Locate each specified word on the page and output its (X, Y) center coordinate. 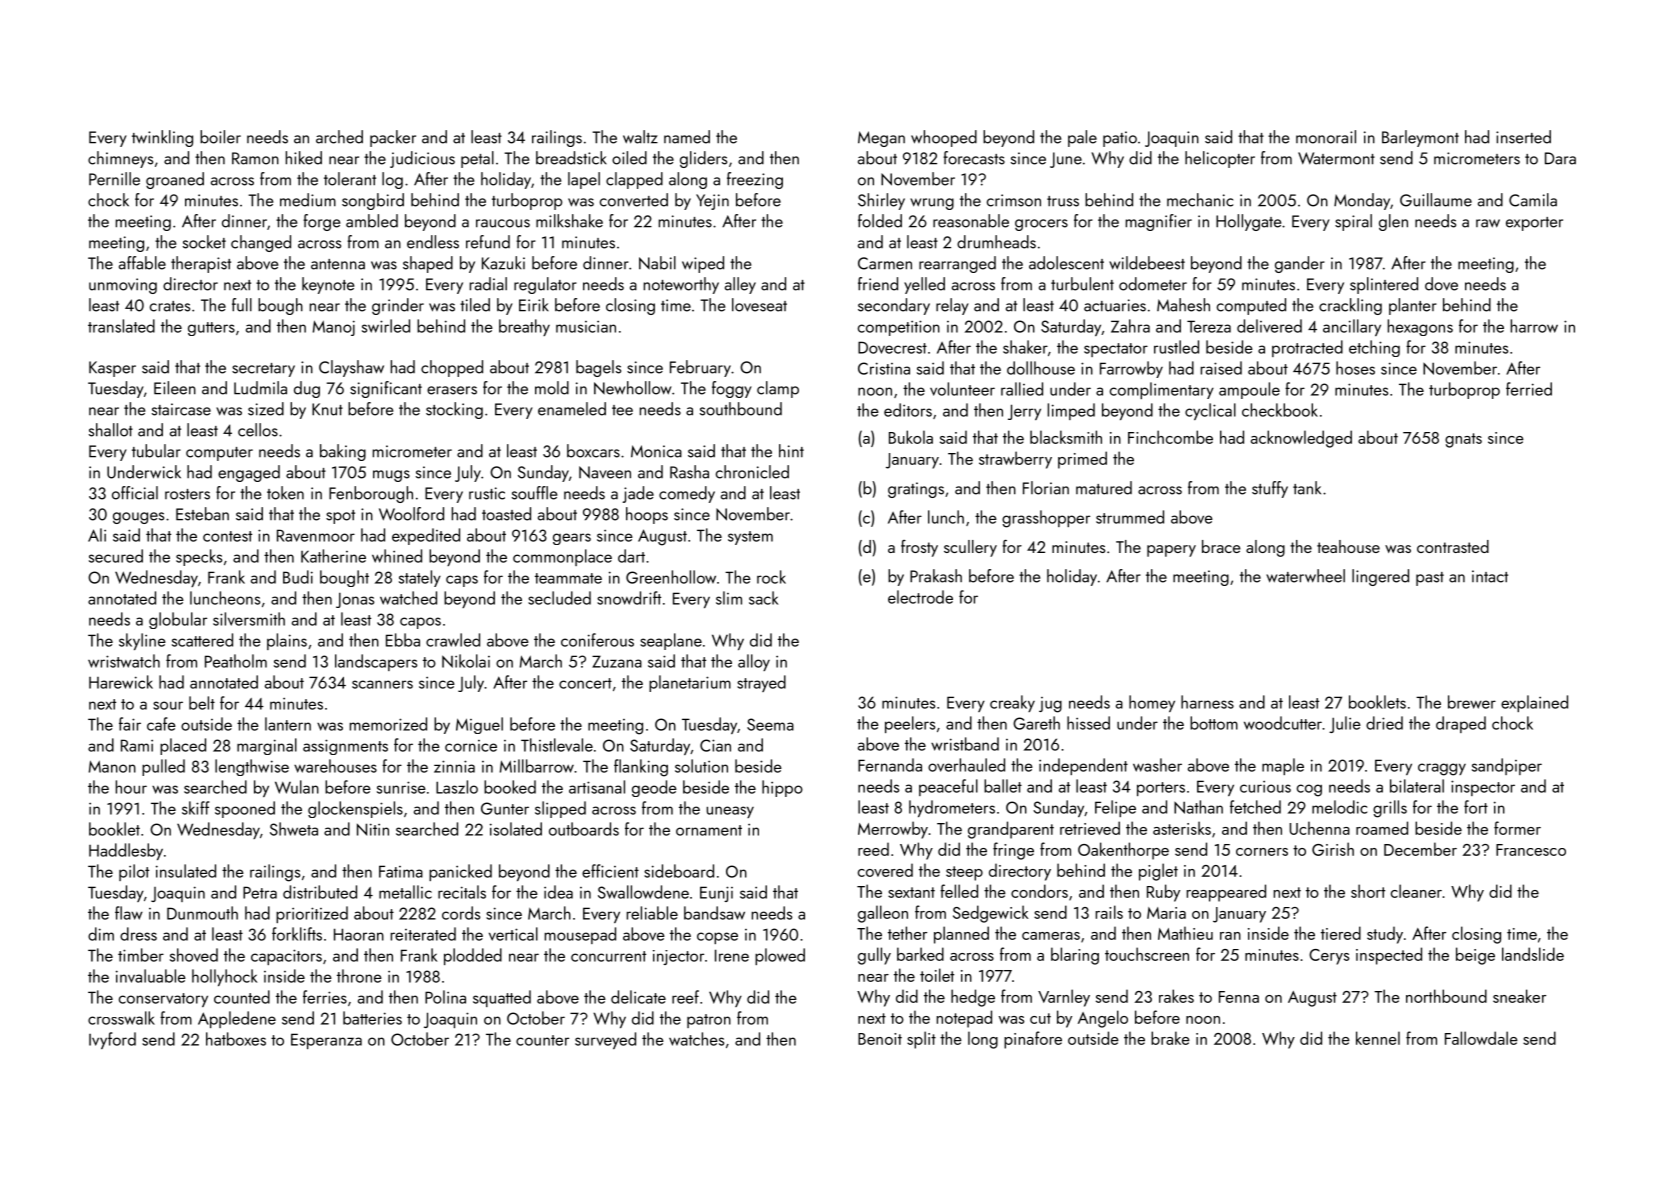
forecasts (974, 158)
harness (1207, 702)
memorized (388, 724)
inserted (1523, 137)
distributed (320, 892)
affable (142, 263)
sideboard (679, 871)
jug (1050, 705)
